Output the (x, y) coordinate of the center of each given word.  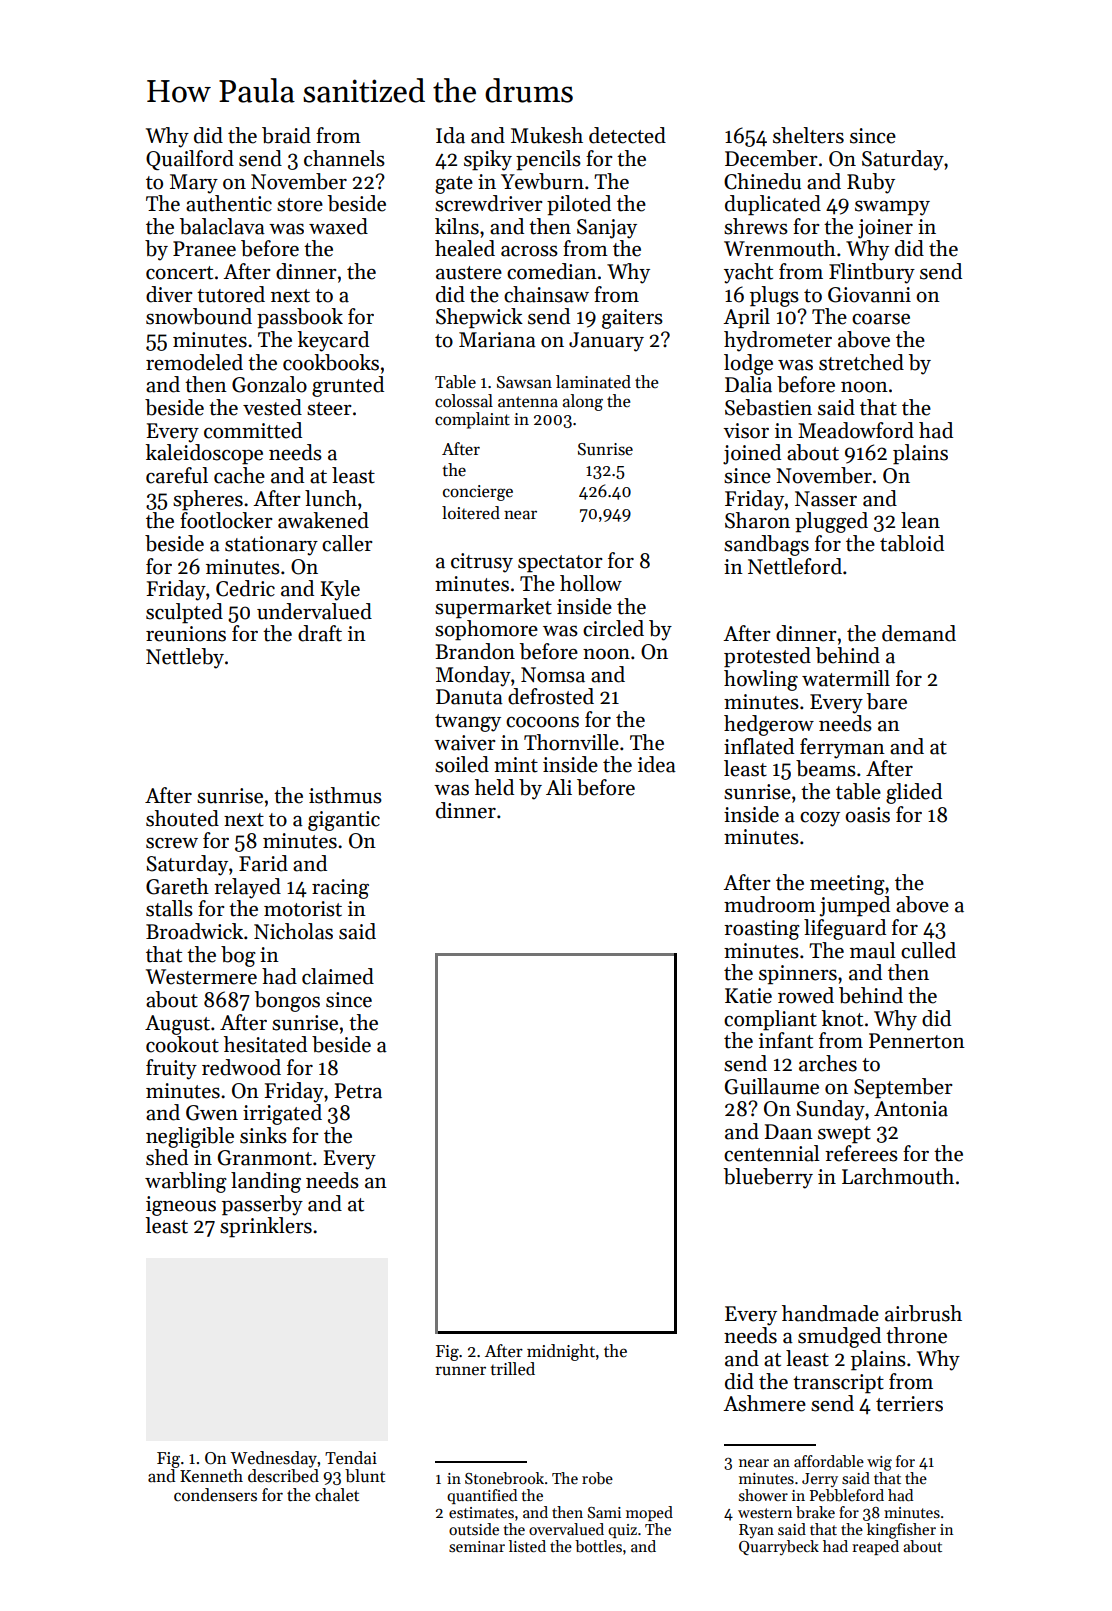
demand (919, 633)
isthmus (345, 795)
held (494, 787)
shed (167, 1157)
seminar (477, 1546)
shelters (808, 135)
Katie (748, 996)
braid (286, 135)
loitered (471, 513)
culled (928, 950)
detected (627, 135)
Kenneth (211, 1476)
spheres (208, 500)
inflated (759, 746)
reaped (875, 1547)
